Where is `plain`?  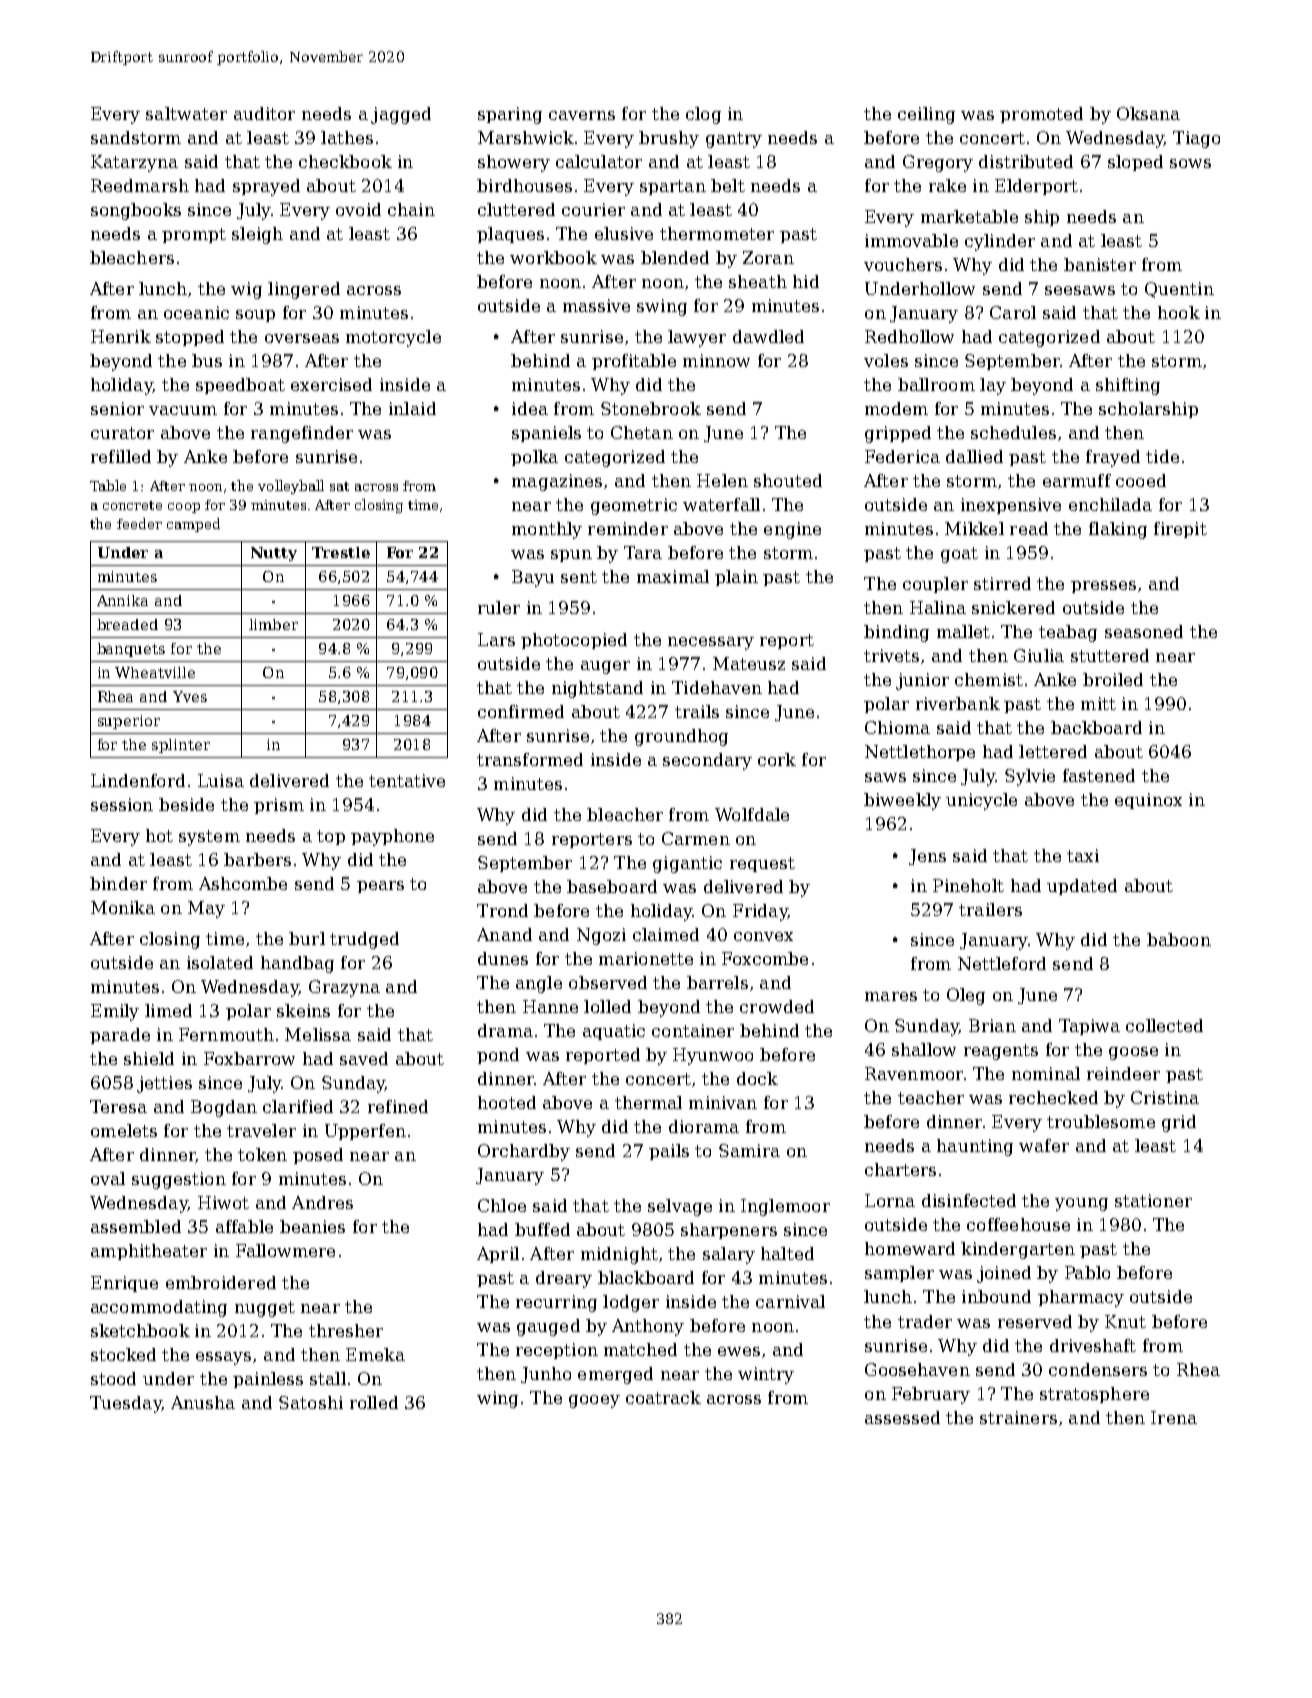 plain is located at coordinates (736, 578).
